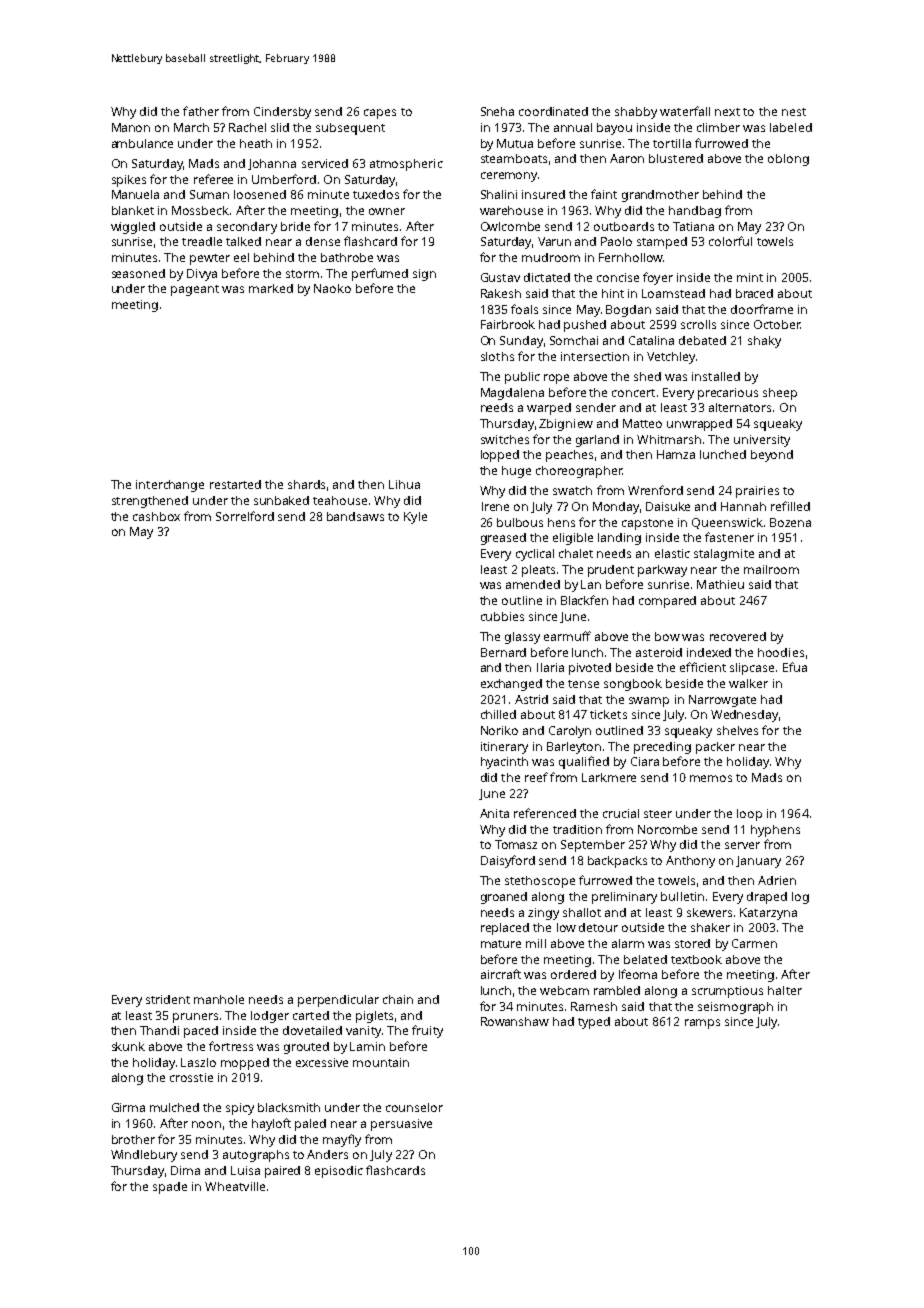  Describe the element at coordinates (790, 506) in the document. I see `refilled` at that location.
